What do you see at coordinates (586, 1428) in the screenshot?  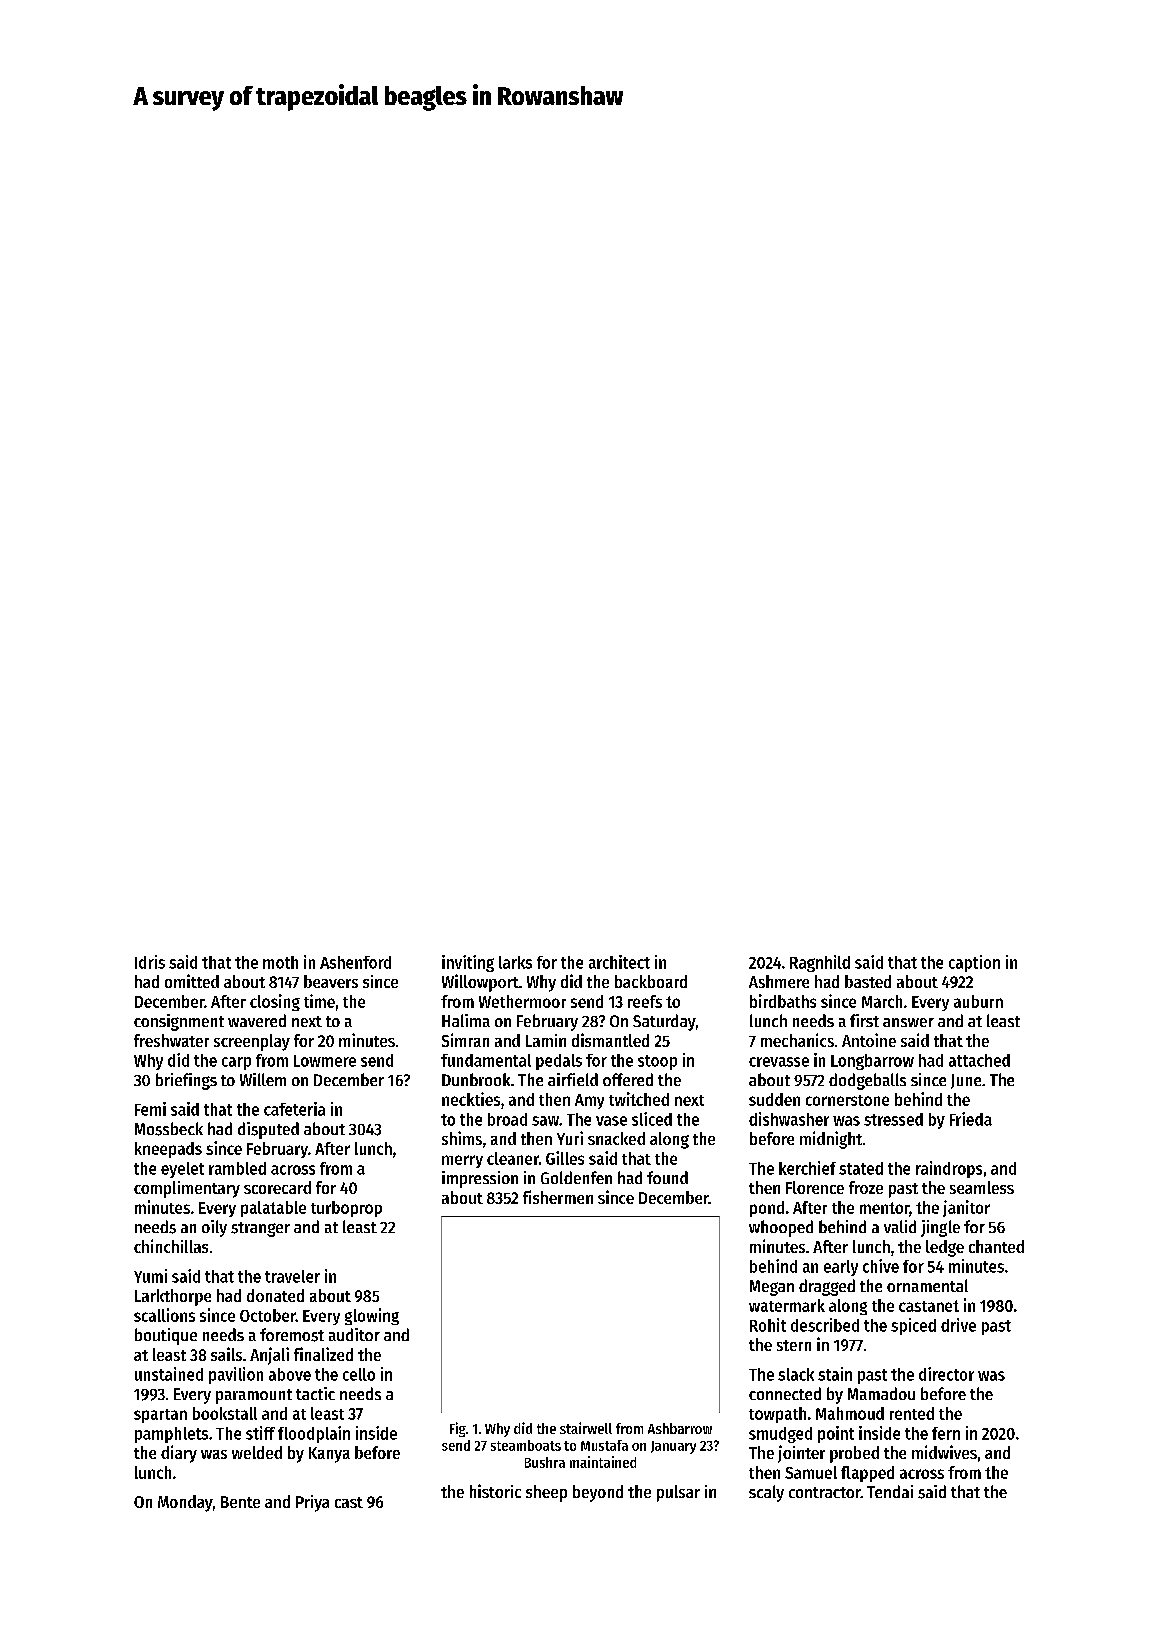 I see `stairwell` at bounding box center [586, 1428].
